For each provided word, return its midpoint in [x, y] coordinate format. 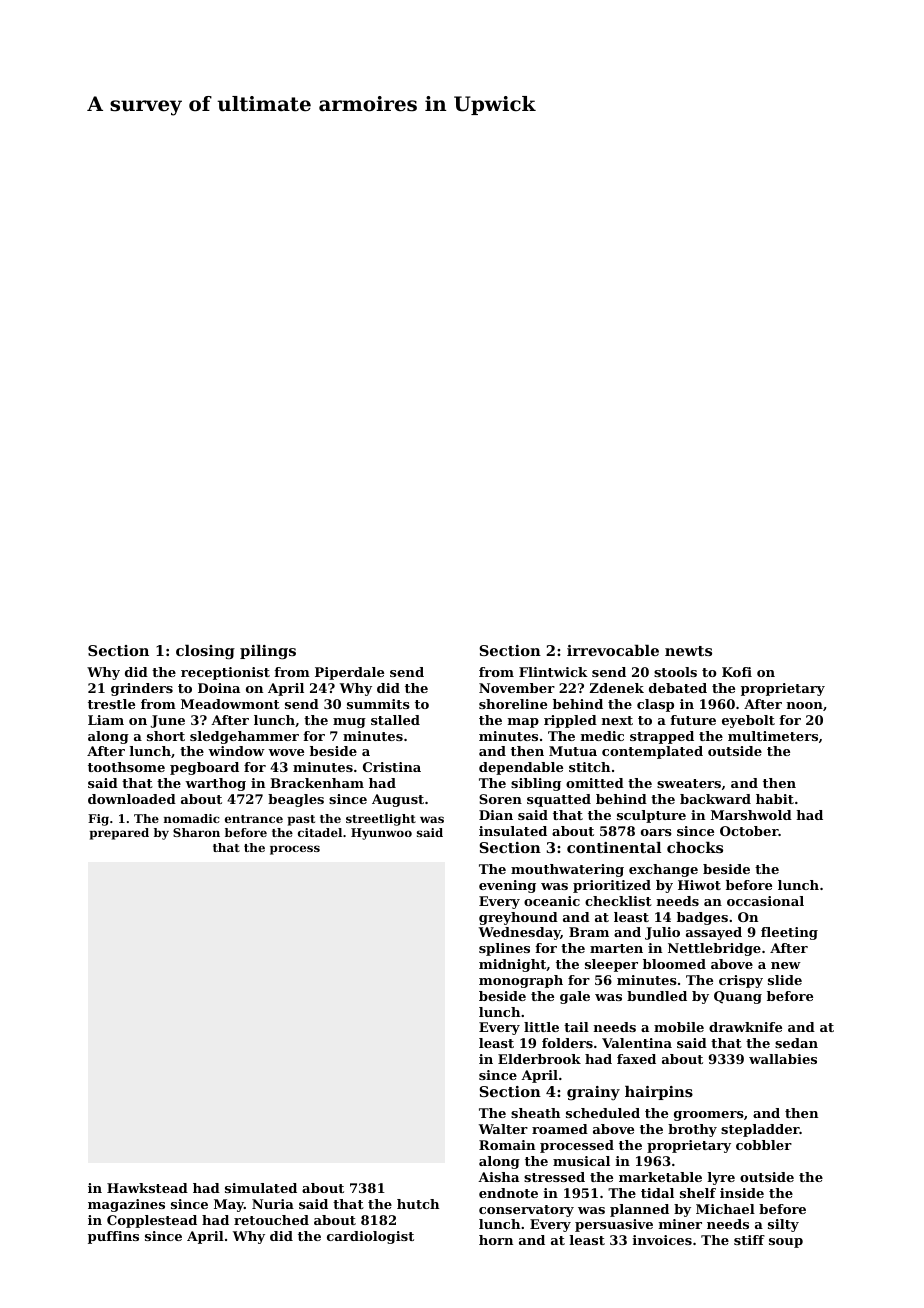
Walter [503, 1129]
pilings [268, 652]
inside [742, 1193]
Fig [98, 820]
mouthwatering [567, 870]
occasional [765, 901]
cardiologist [370, 1237]
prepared [119, 834]
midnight [513, 965]
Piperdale [349, 673]
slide [785, 980]
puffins [113, 1237]
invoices [662, 1240]
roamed [560, 1129]
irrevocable [613, 650]
